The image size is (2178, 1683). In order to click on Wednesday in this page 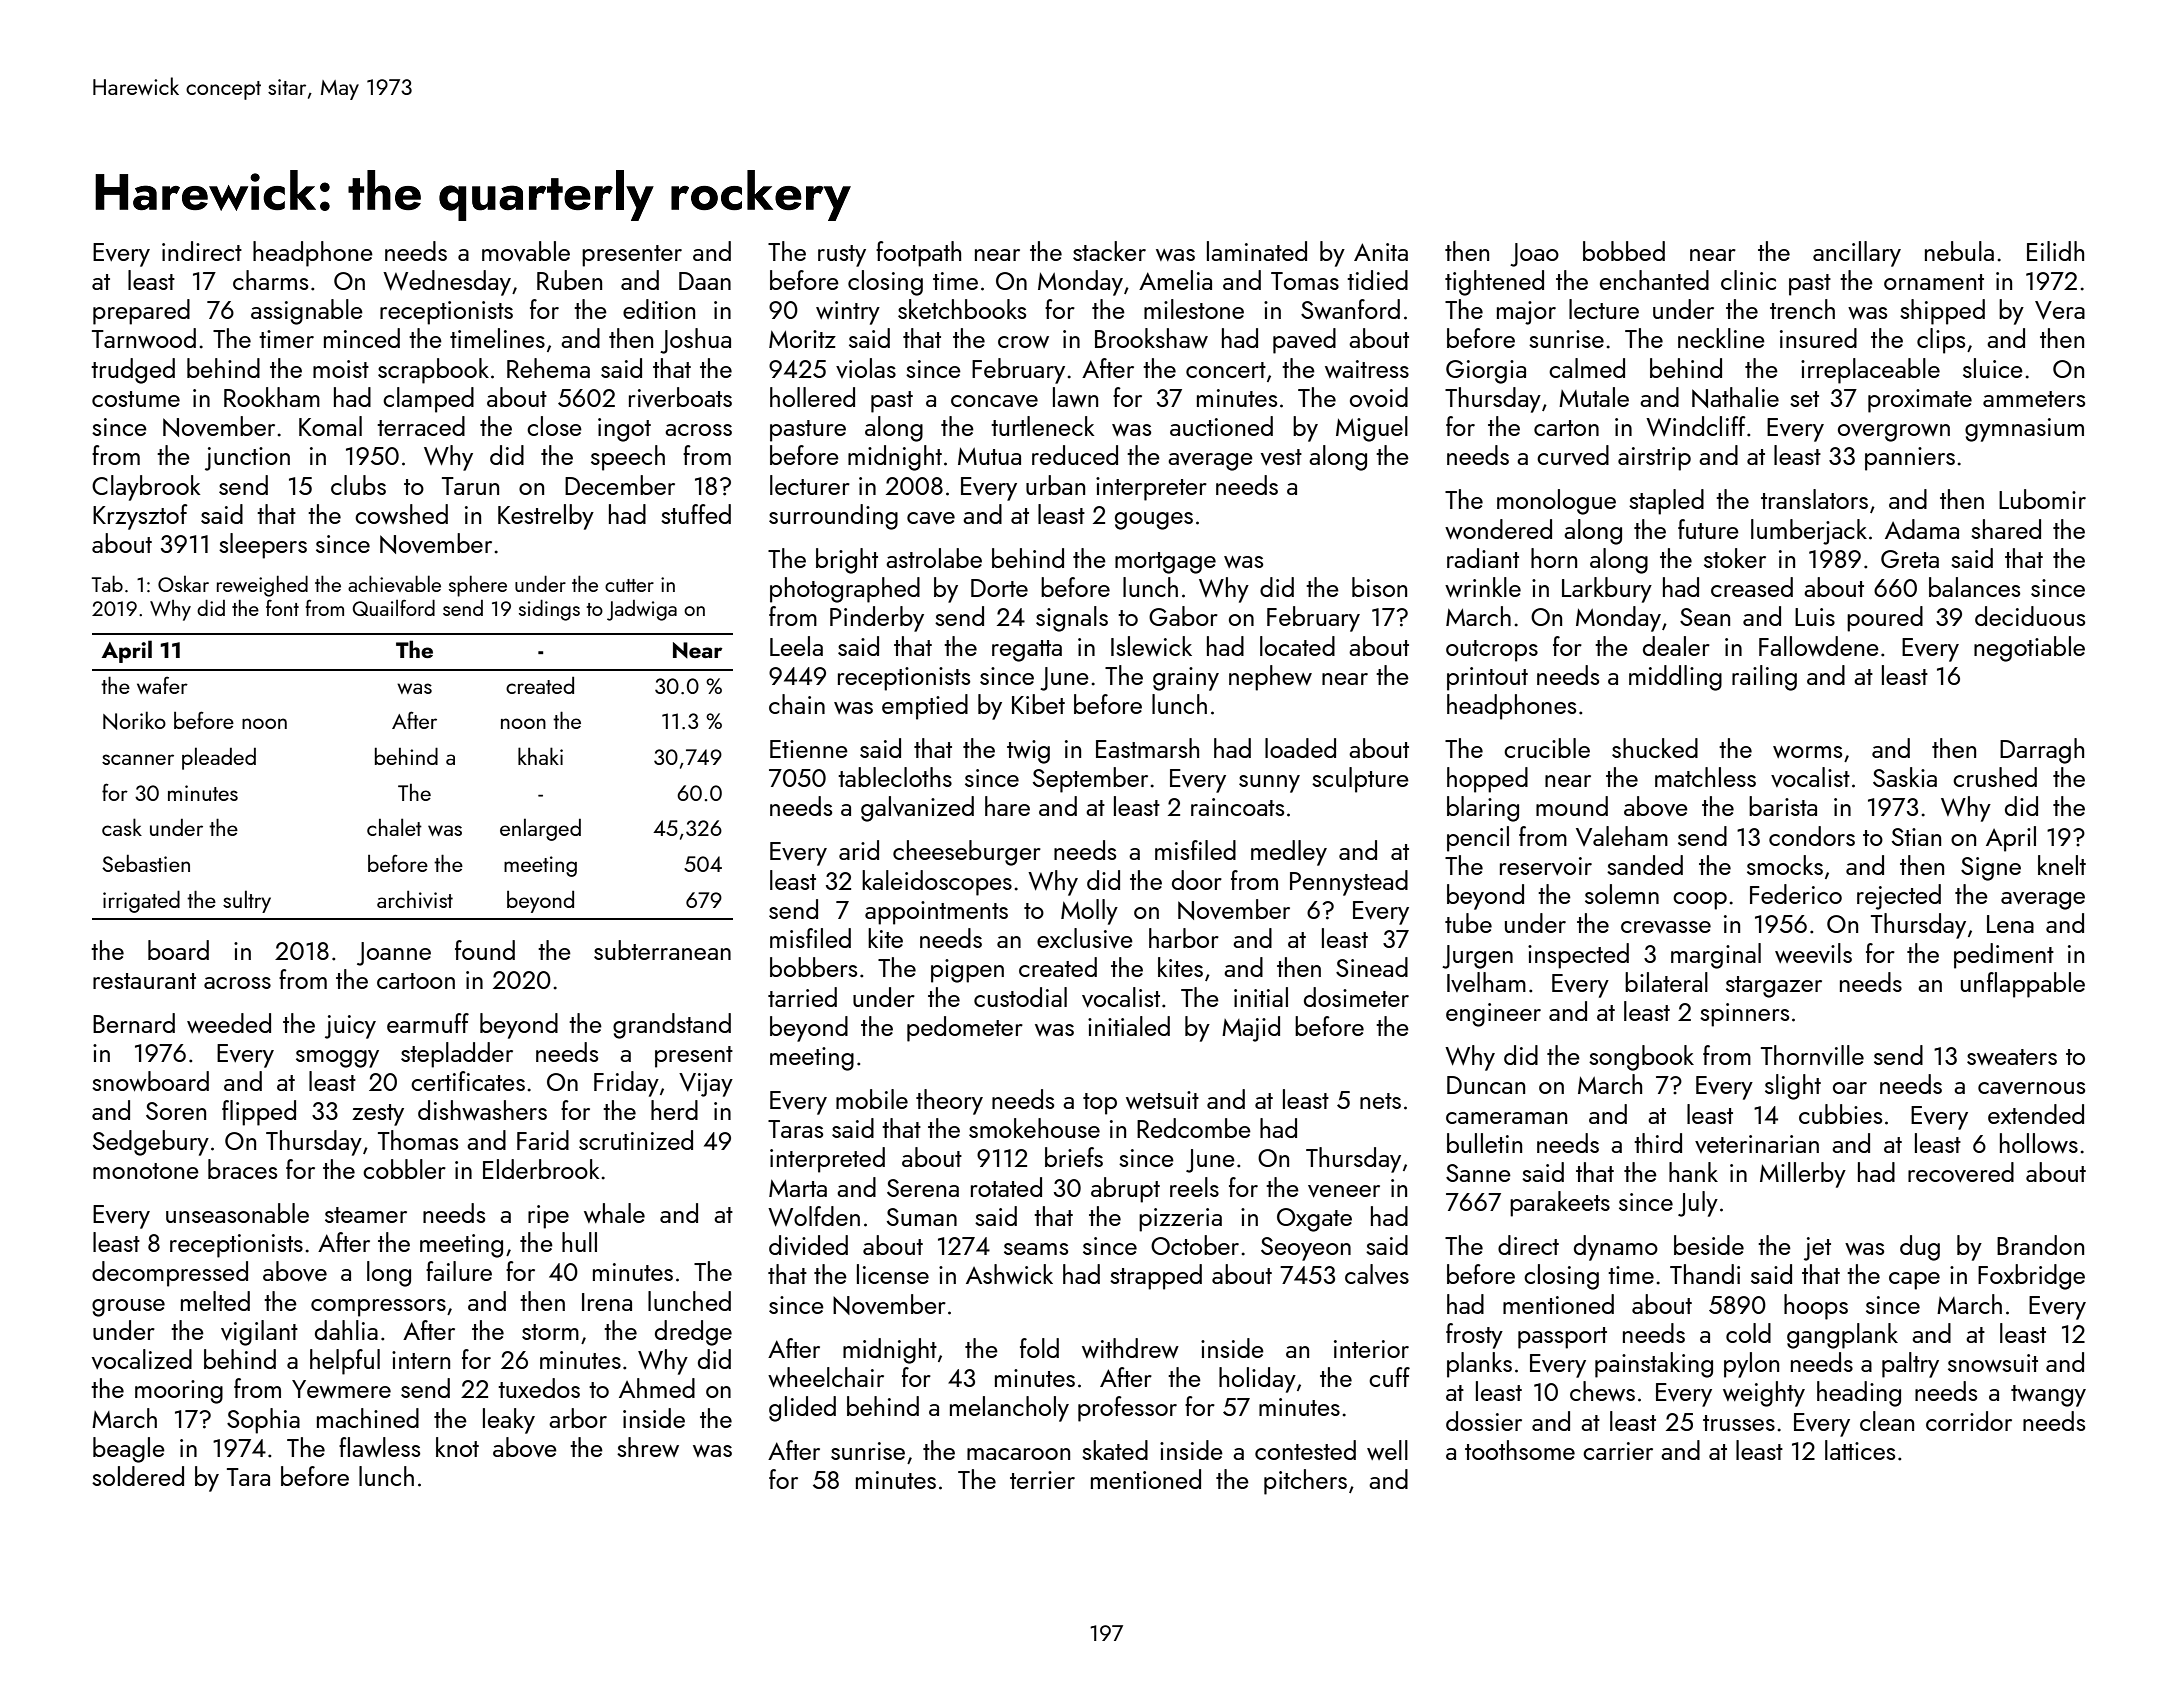, I will do `click(447, 283)`.
